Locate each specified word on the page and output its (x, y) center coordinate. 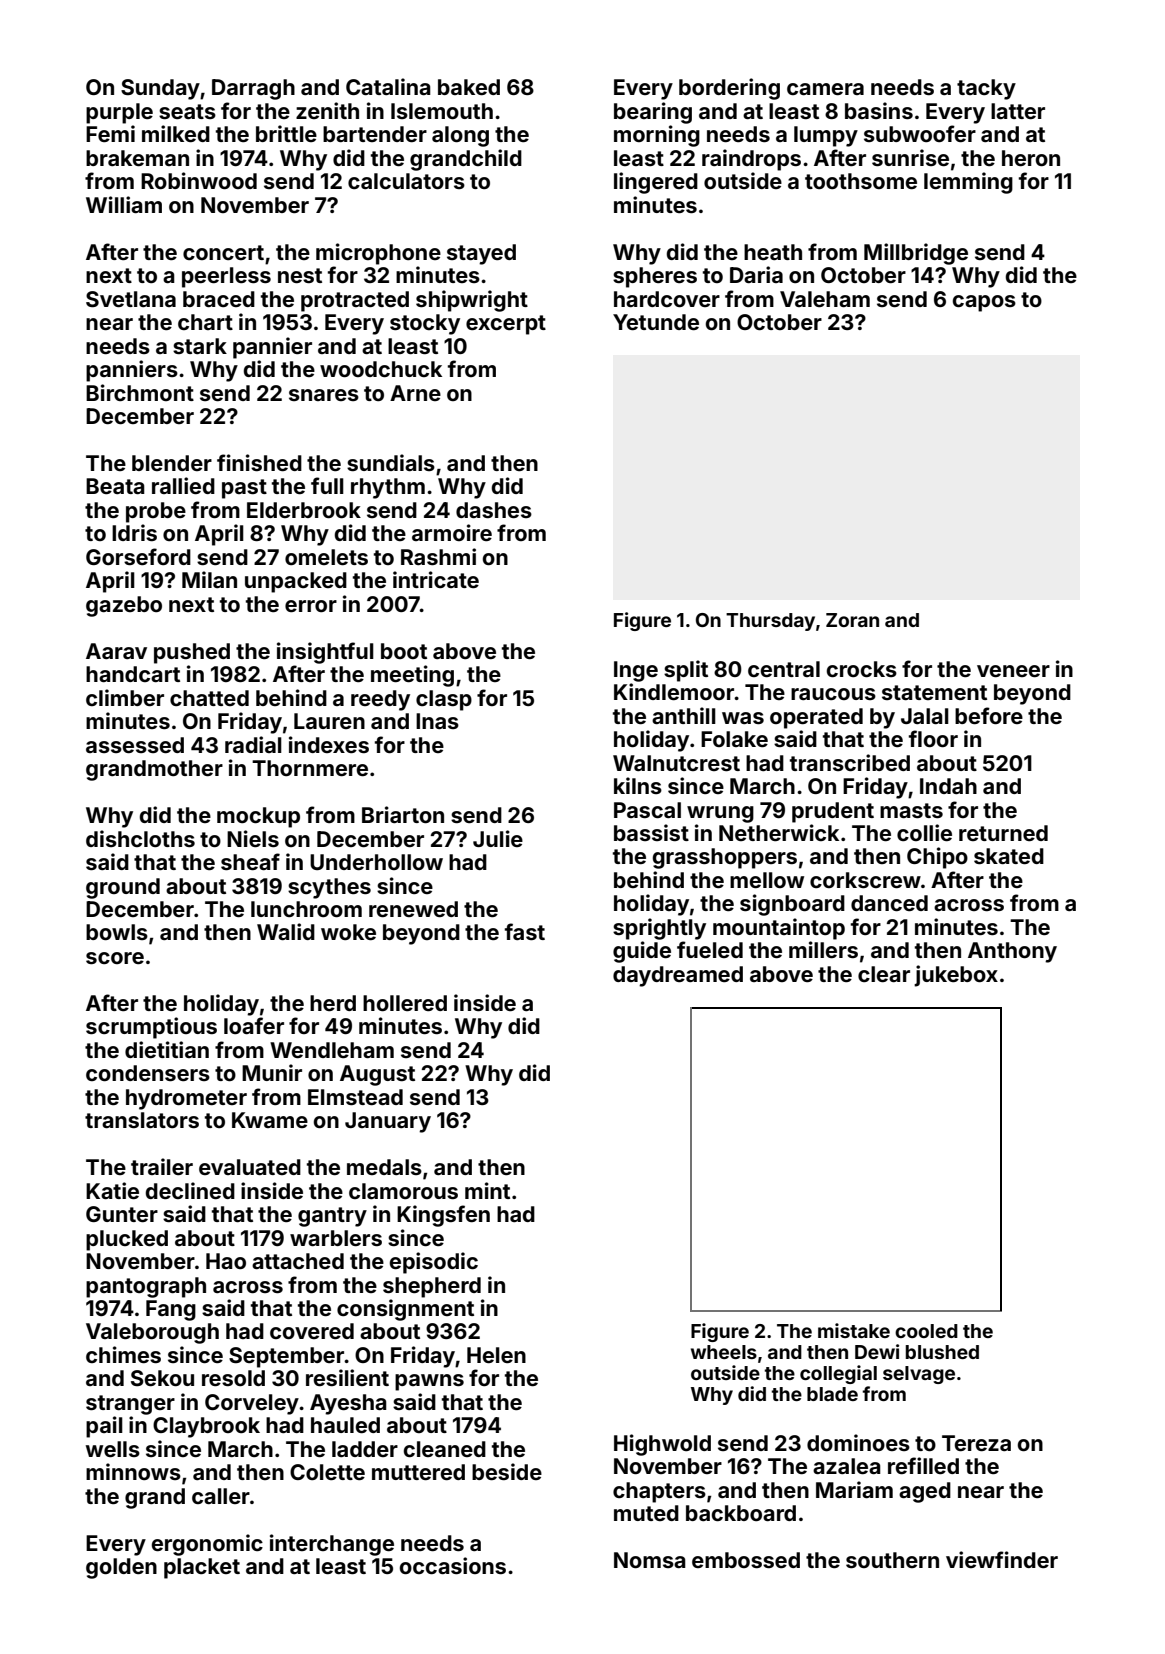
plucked (127, 1240)
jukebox (956, 976)
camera (825, 89)
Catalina (388, 86)
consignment (405, 1310)
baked (469, 87)
